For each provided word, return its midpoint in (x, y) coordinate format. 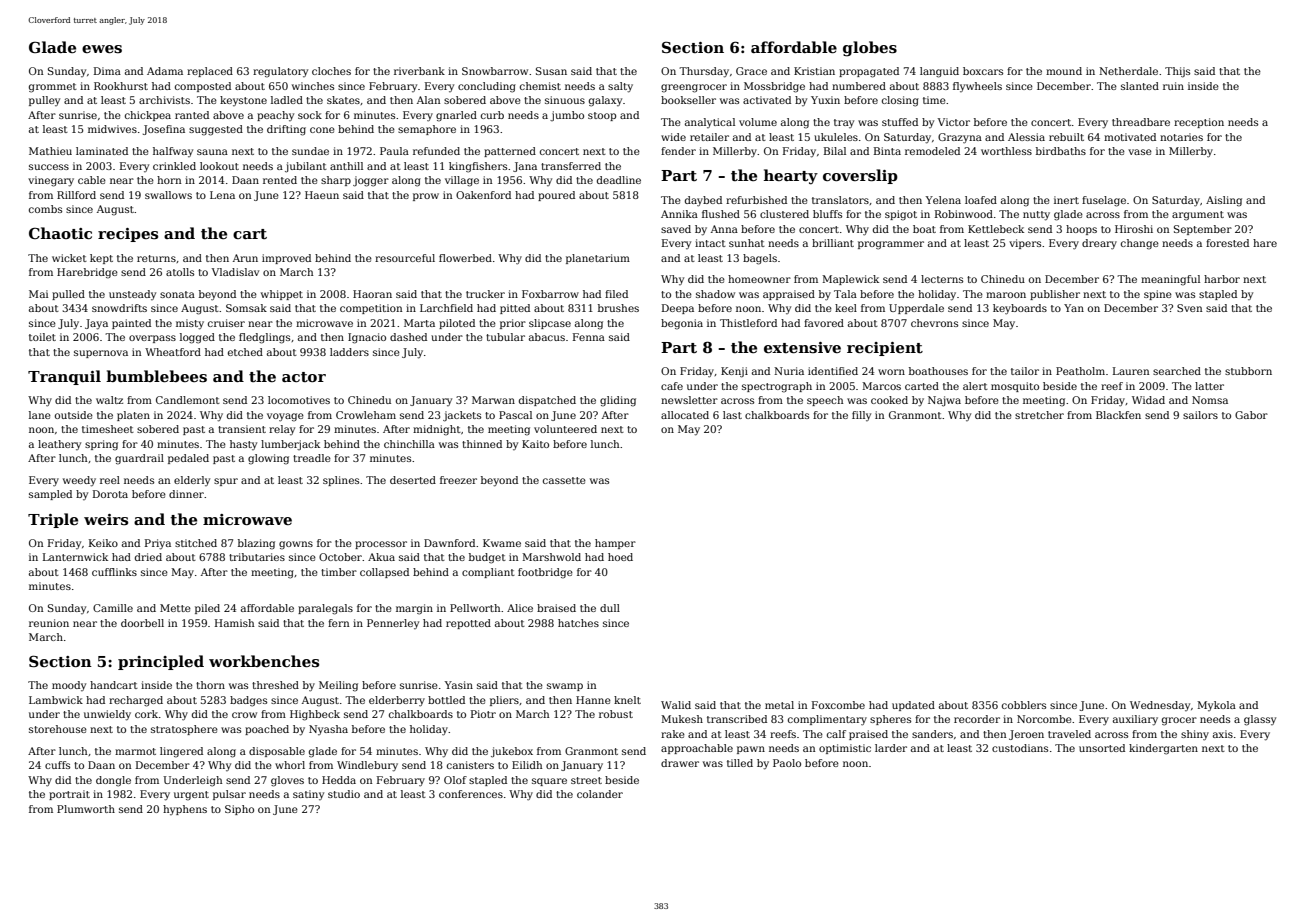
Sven (1189, 308)
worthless (1006, 151)
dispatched (547, 401)
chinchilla (409, 444)
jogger (371, 181)
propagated (869, 72)
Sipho (239, 810)
